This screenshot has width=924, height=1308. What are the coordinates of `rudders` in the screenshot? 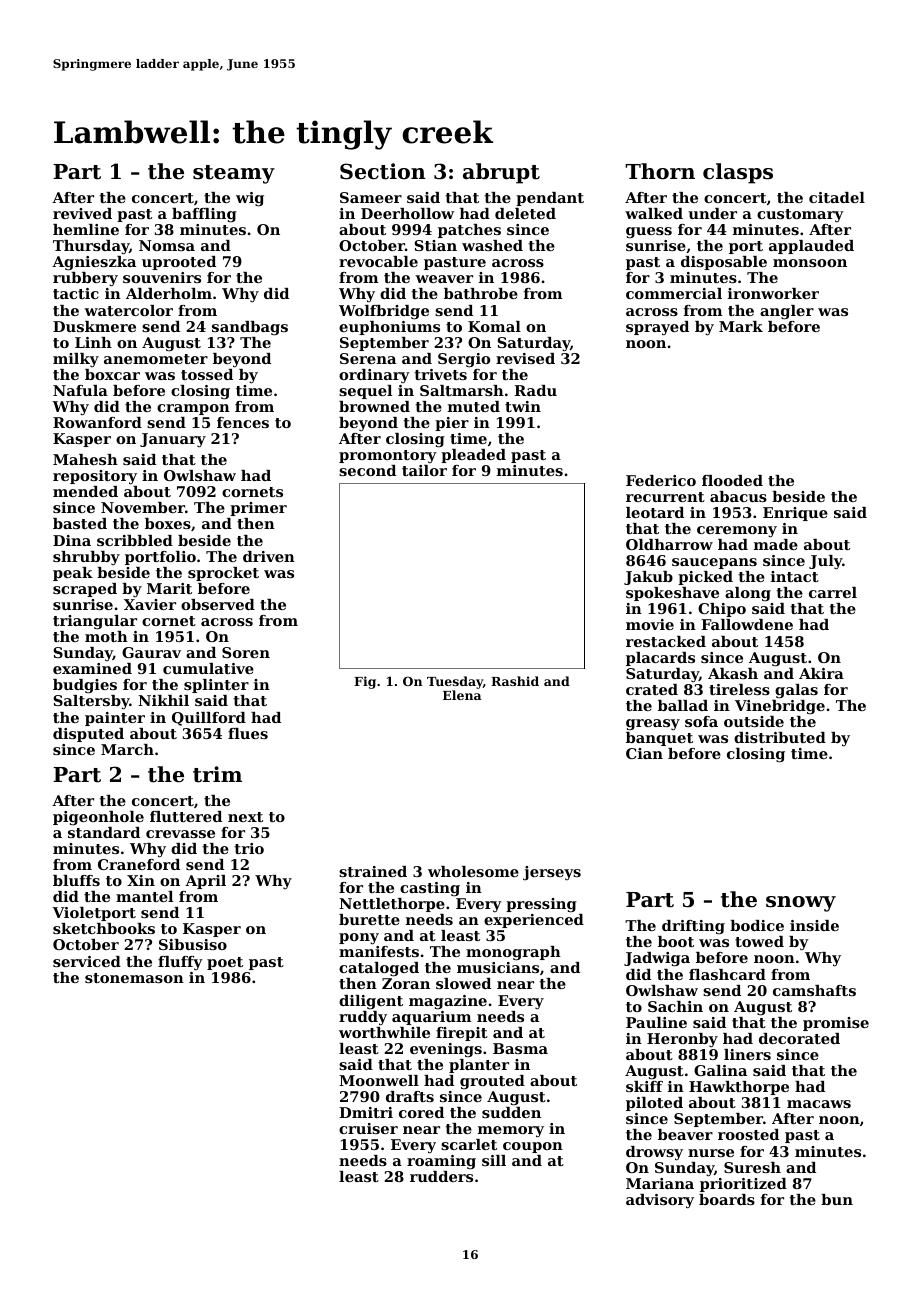 It's located at (441, 1176).
